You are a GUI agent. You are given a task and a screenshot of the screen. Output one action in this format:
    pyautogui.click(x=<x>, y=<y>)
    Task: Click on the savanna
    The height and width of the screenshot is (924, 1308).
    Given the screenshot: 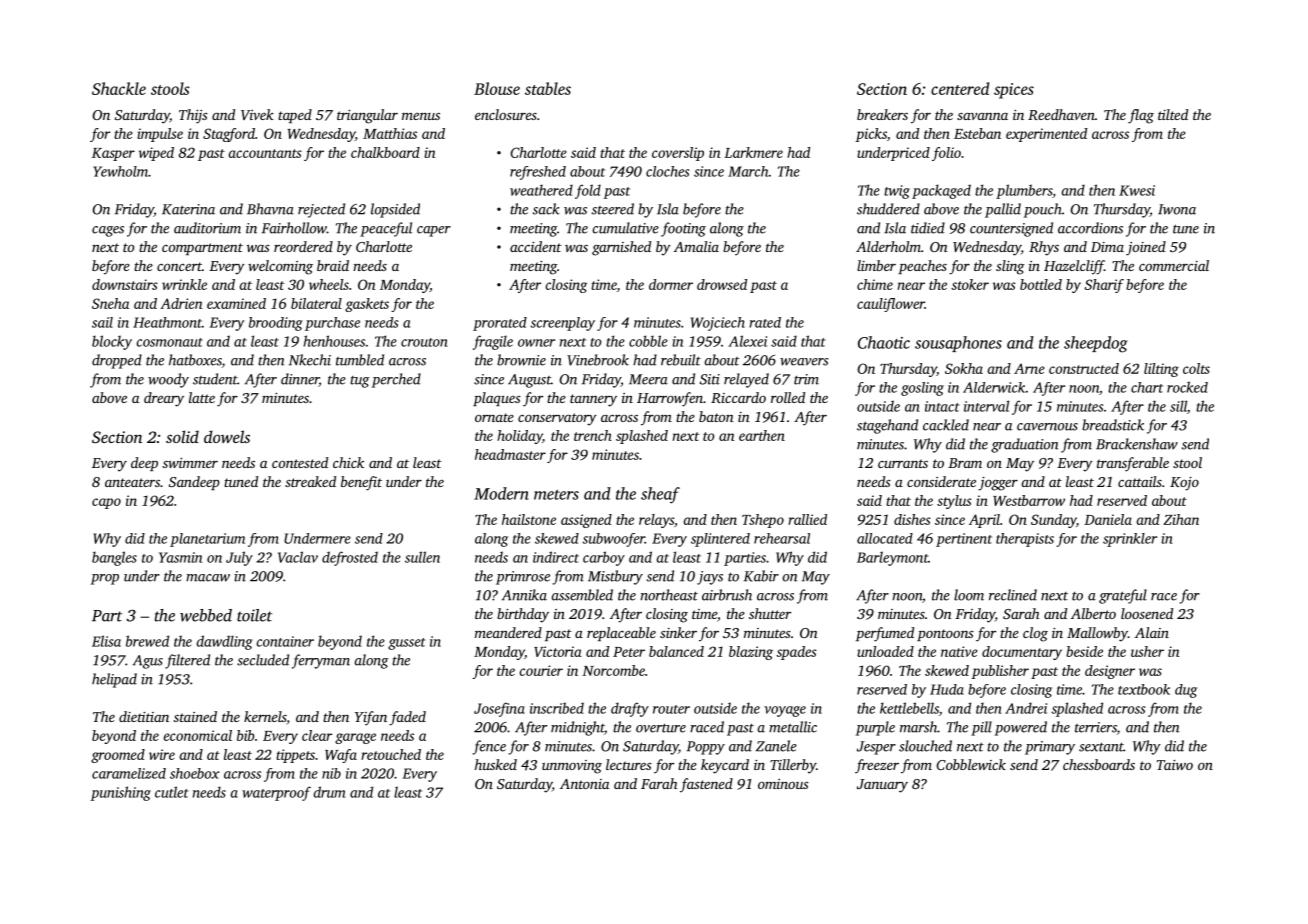 What is the action you would take?
    pyautogui.click(x=982, y=116)
